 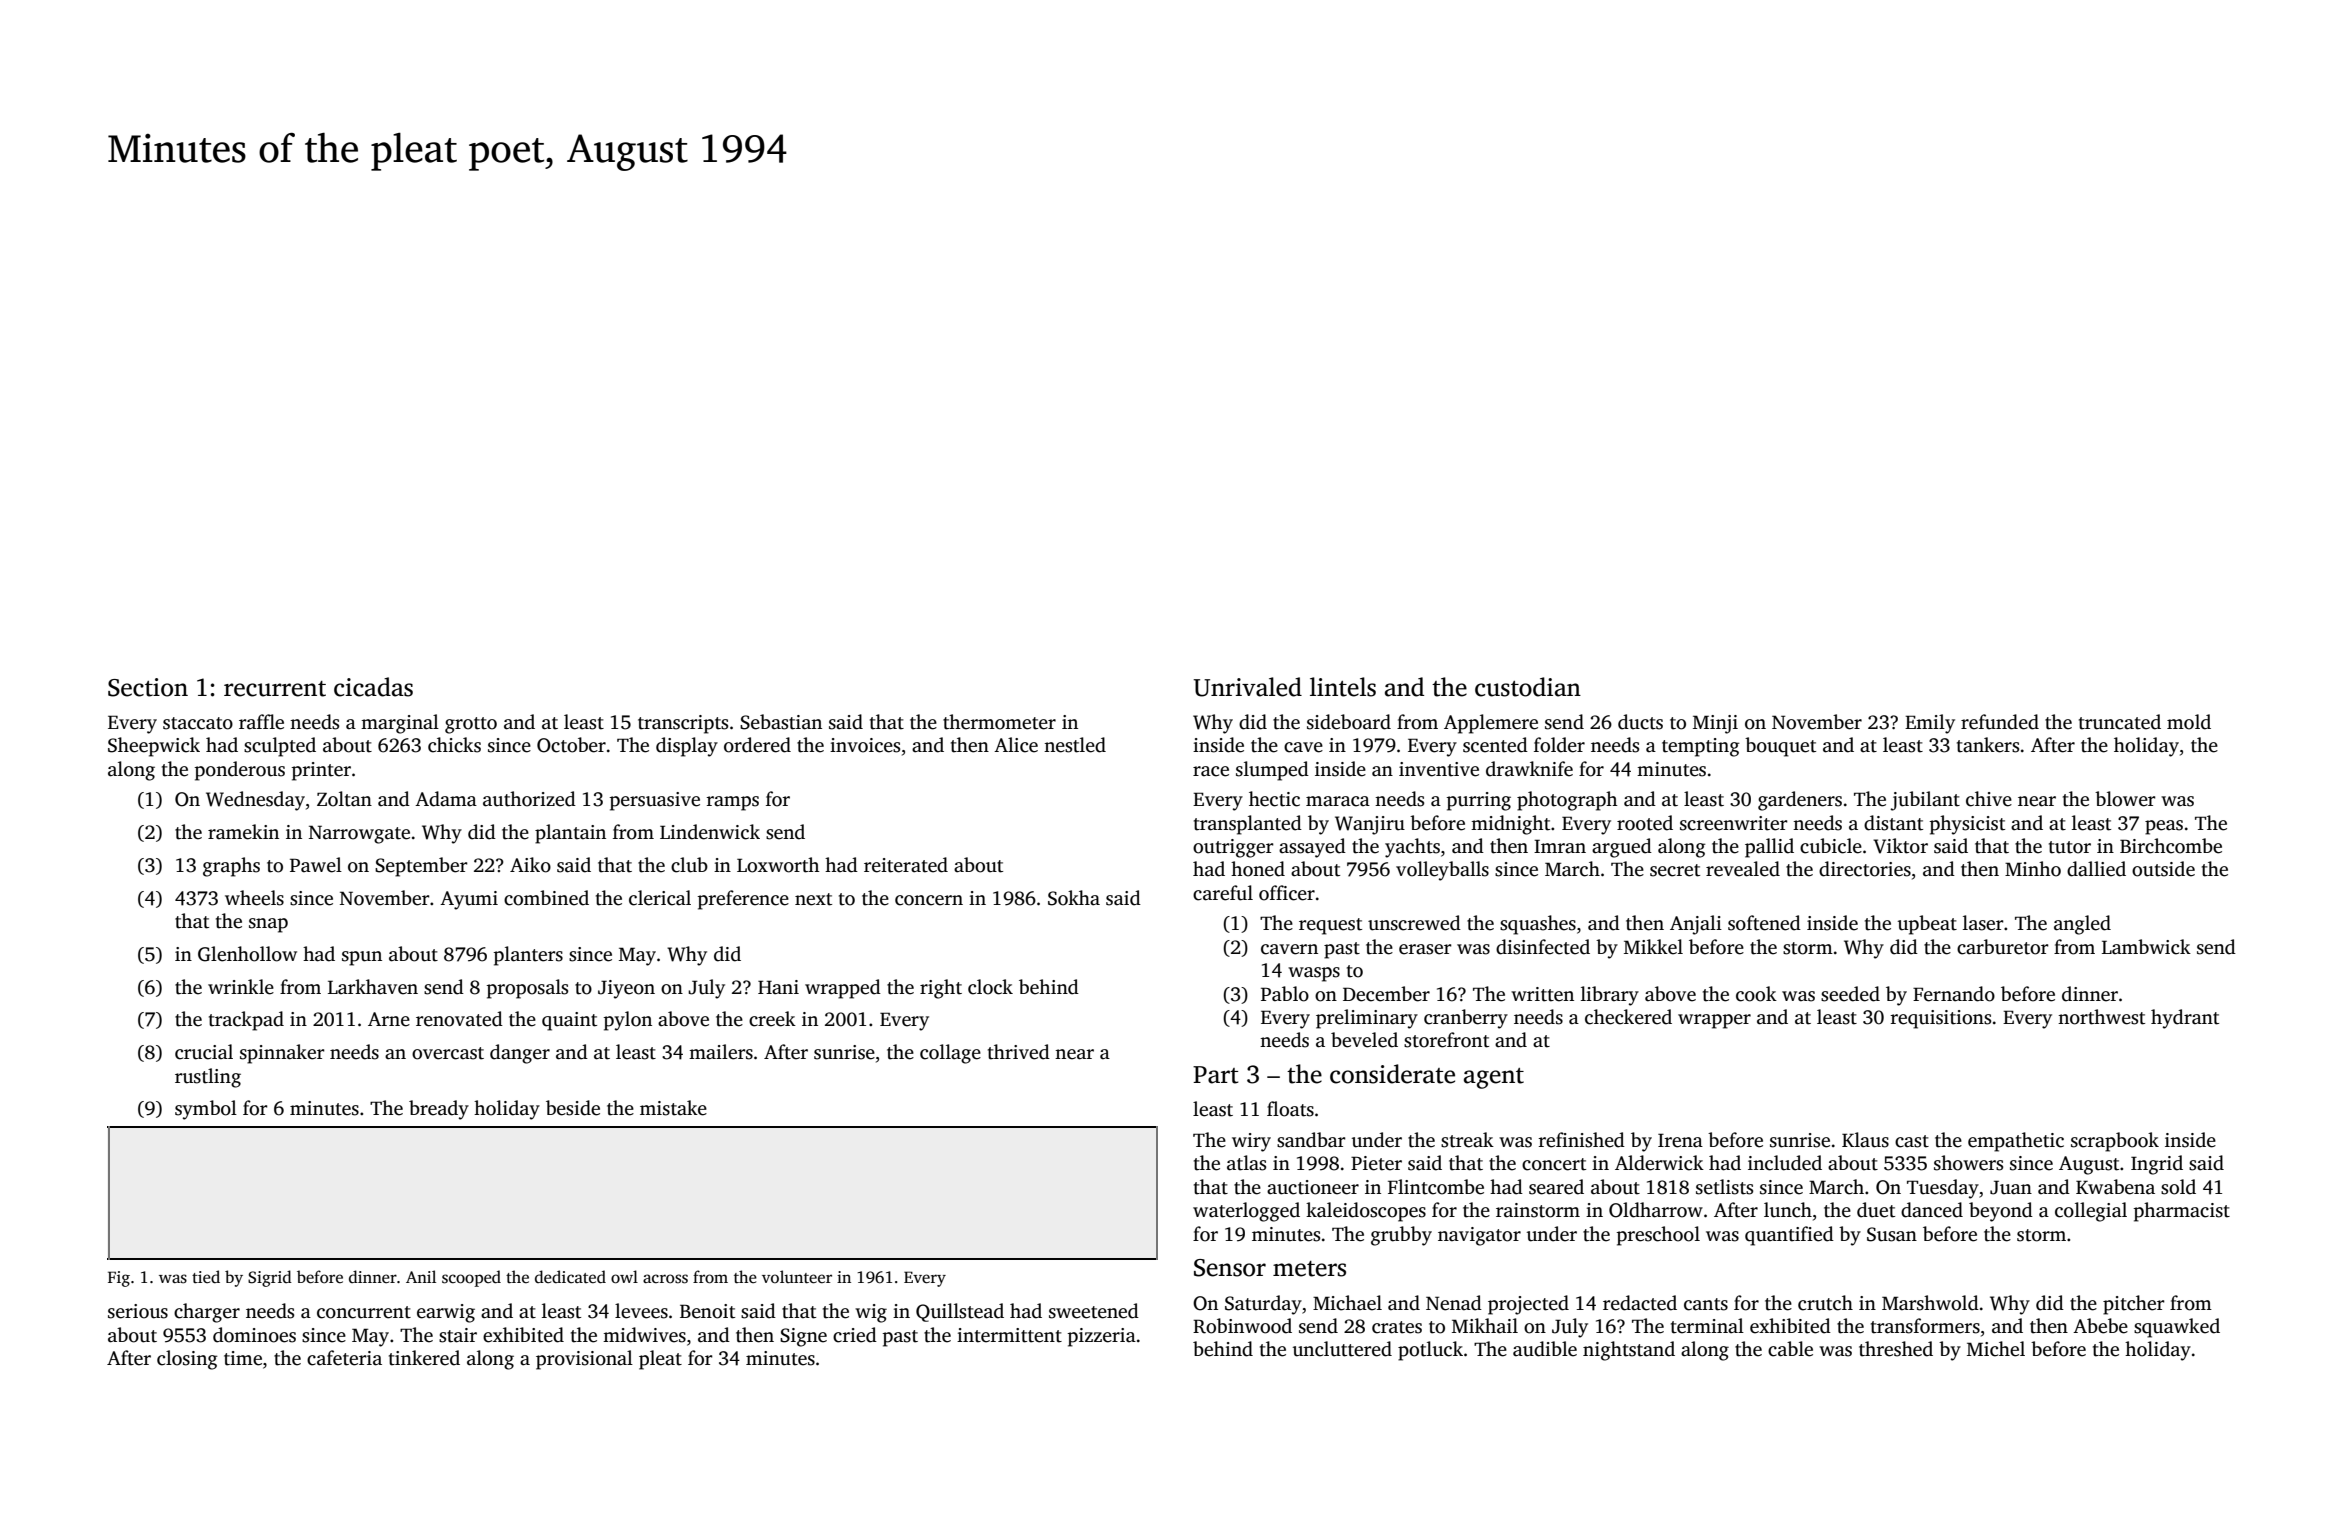 I want to click on bready, so click(x=439, y=1110).
